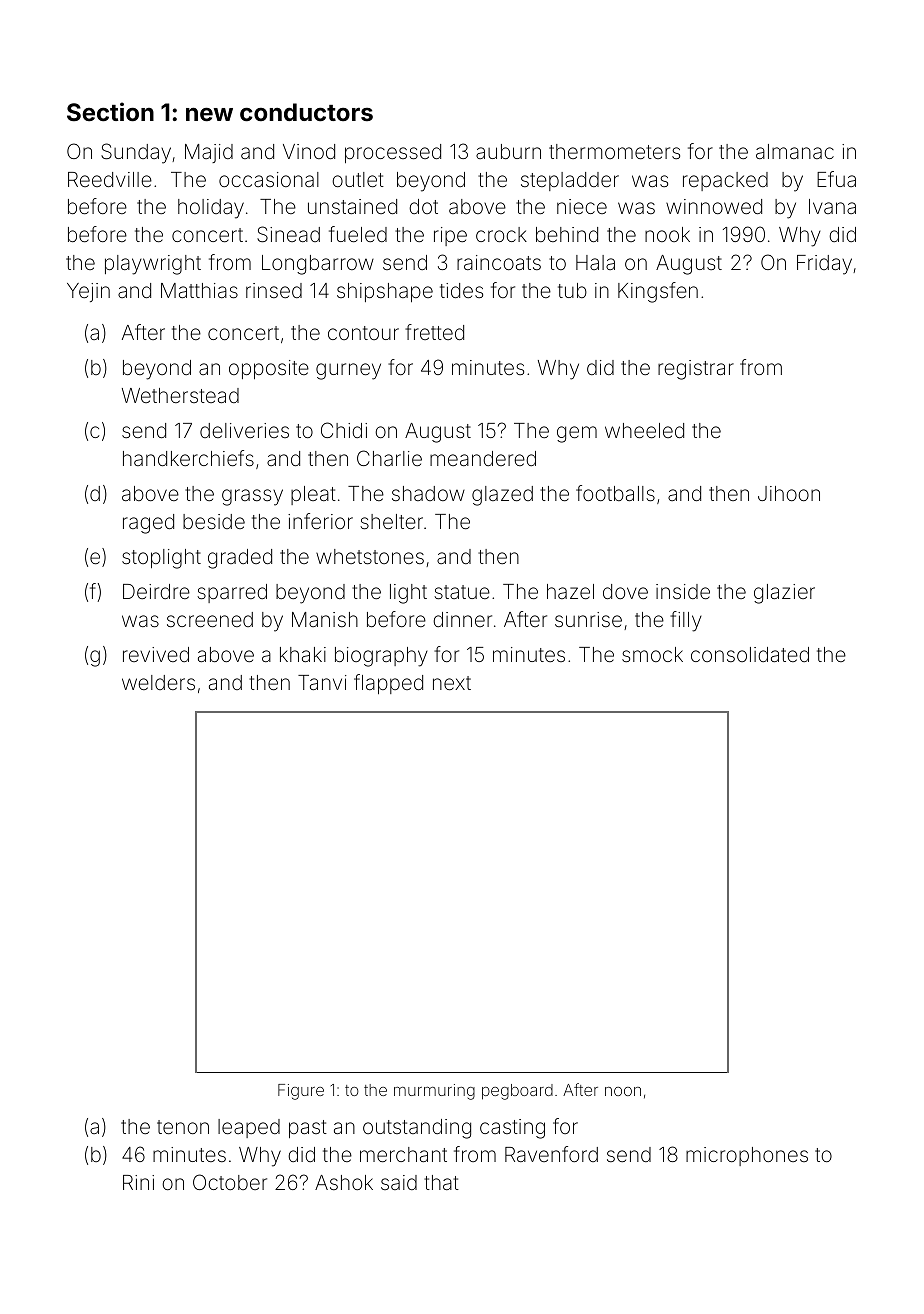 This page has height=1314, width=924. I want to click on glazed, so click(502, 496).
